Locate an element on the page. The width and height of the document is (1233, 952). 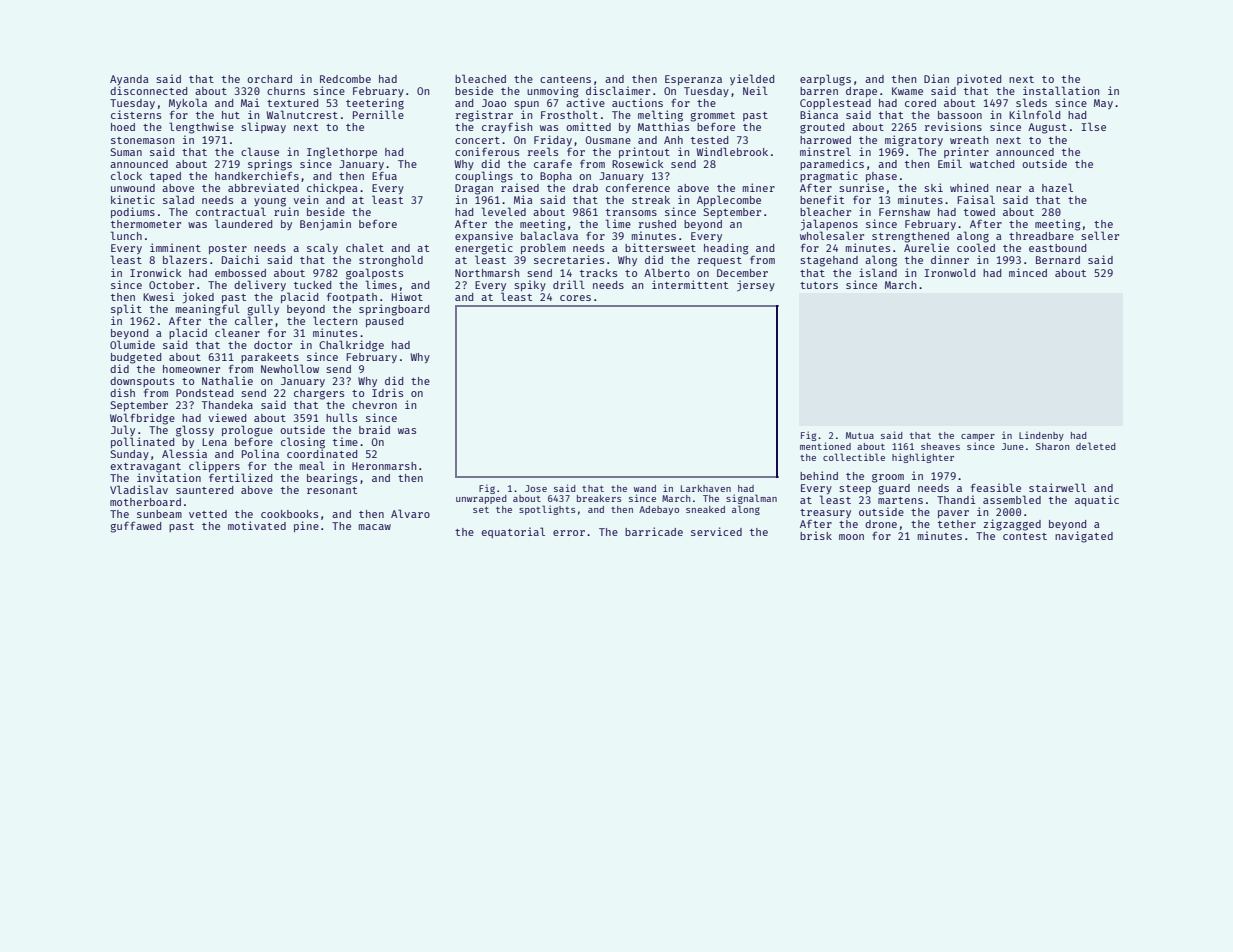
bittersweet is located at coordinates (660, 247).
